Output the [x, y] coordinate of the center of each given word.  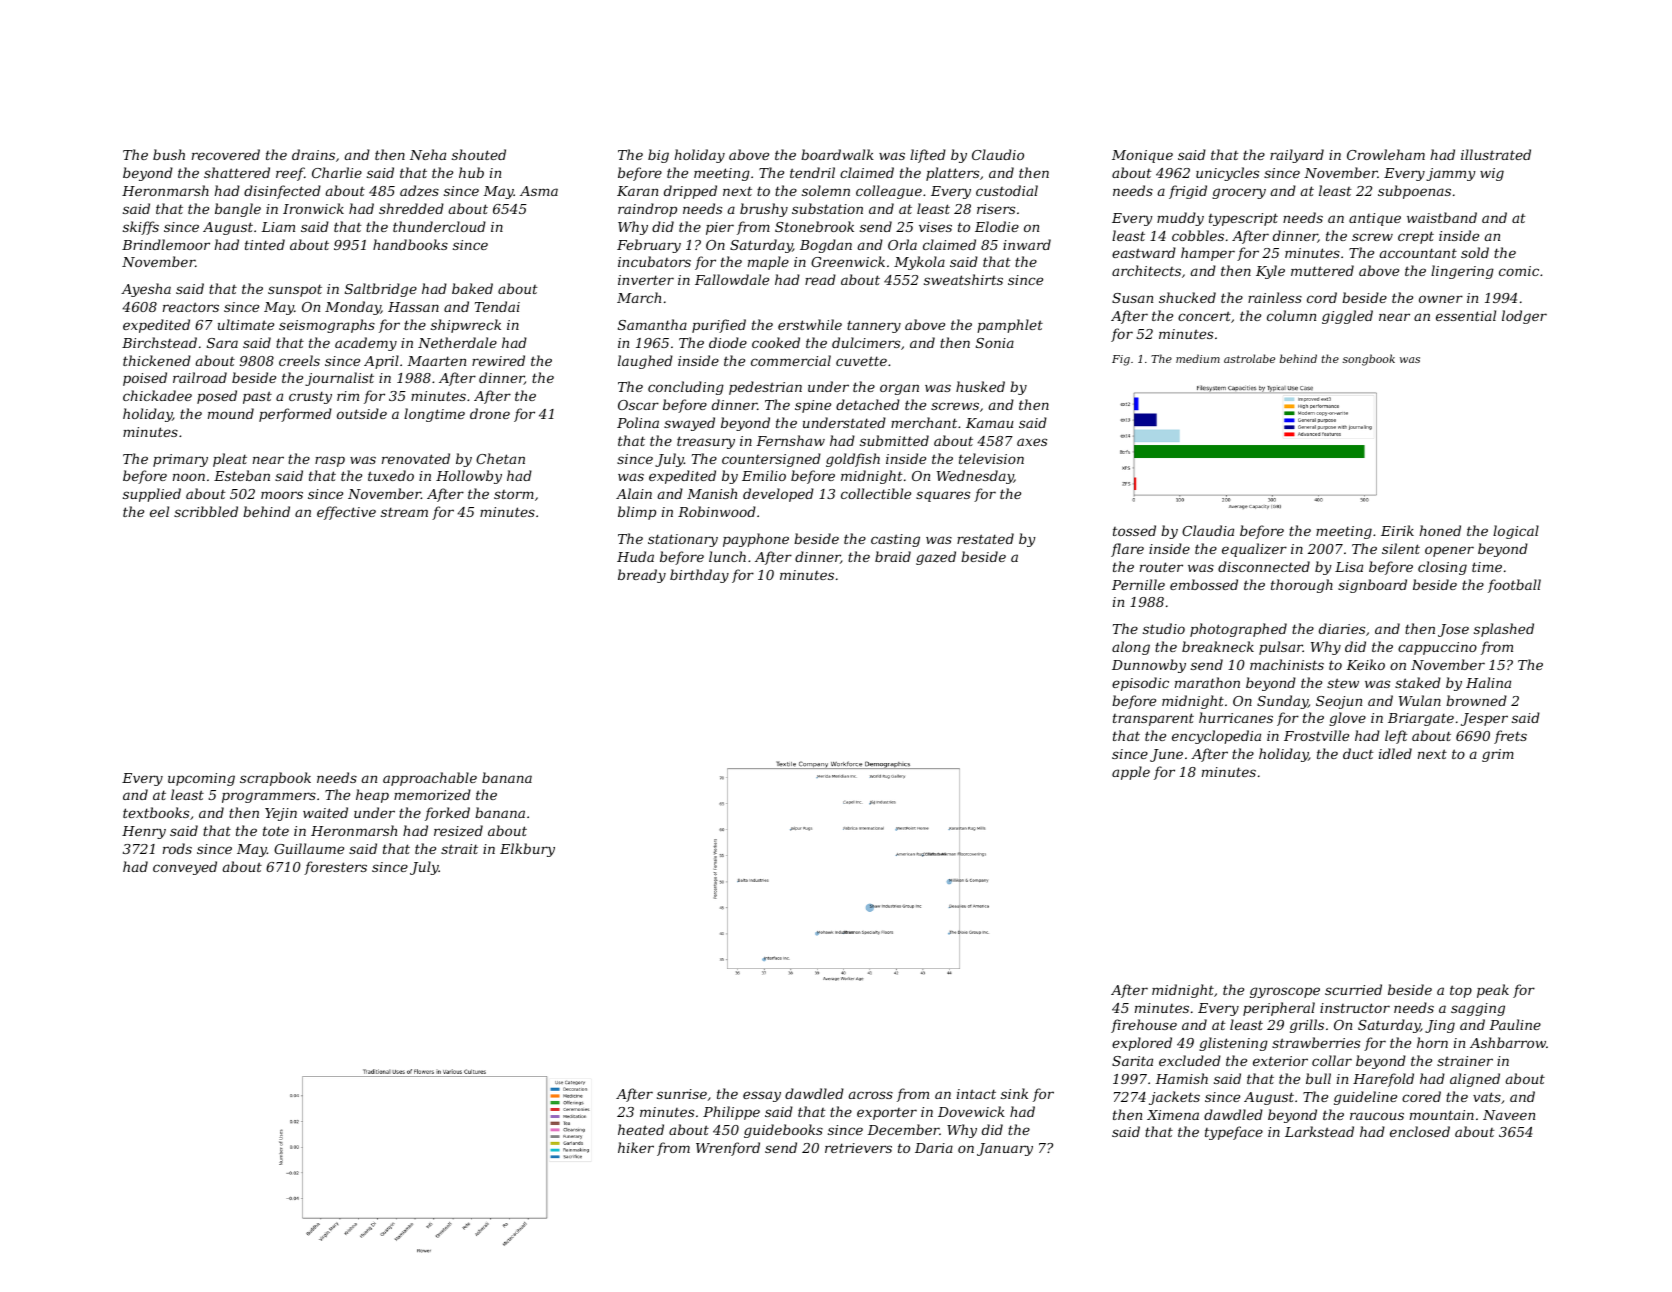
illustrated [1496, 154]
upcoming [201, 779]
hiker [636, 1147]
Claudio [998, 154]
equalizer [1254, 550]
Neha [428, 154]
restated [985, 538]
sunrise [682, 1094]
